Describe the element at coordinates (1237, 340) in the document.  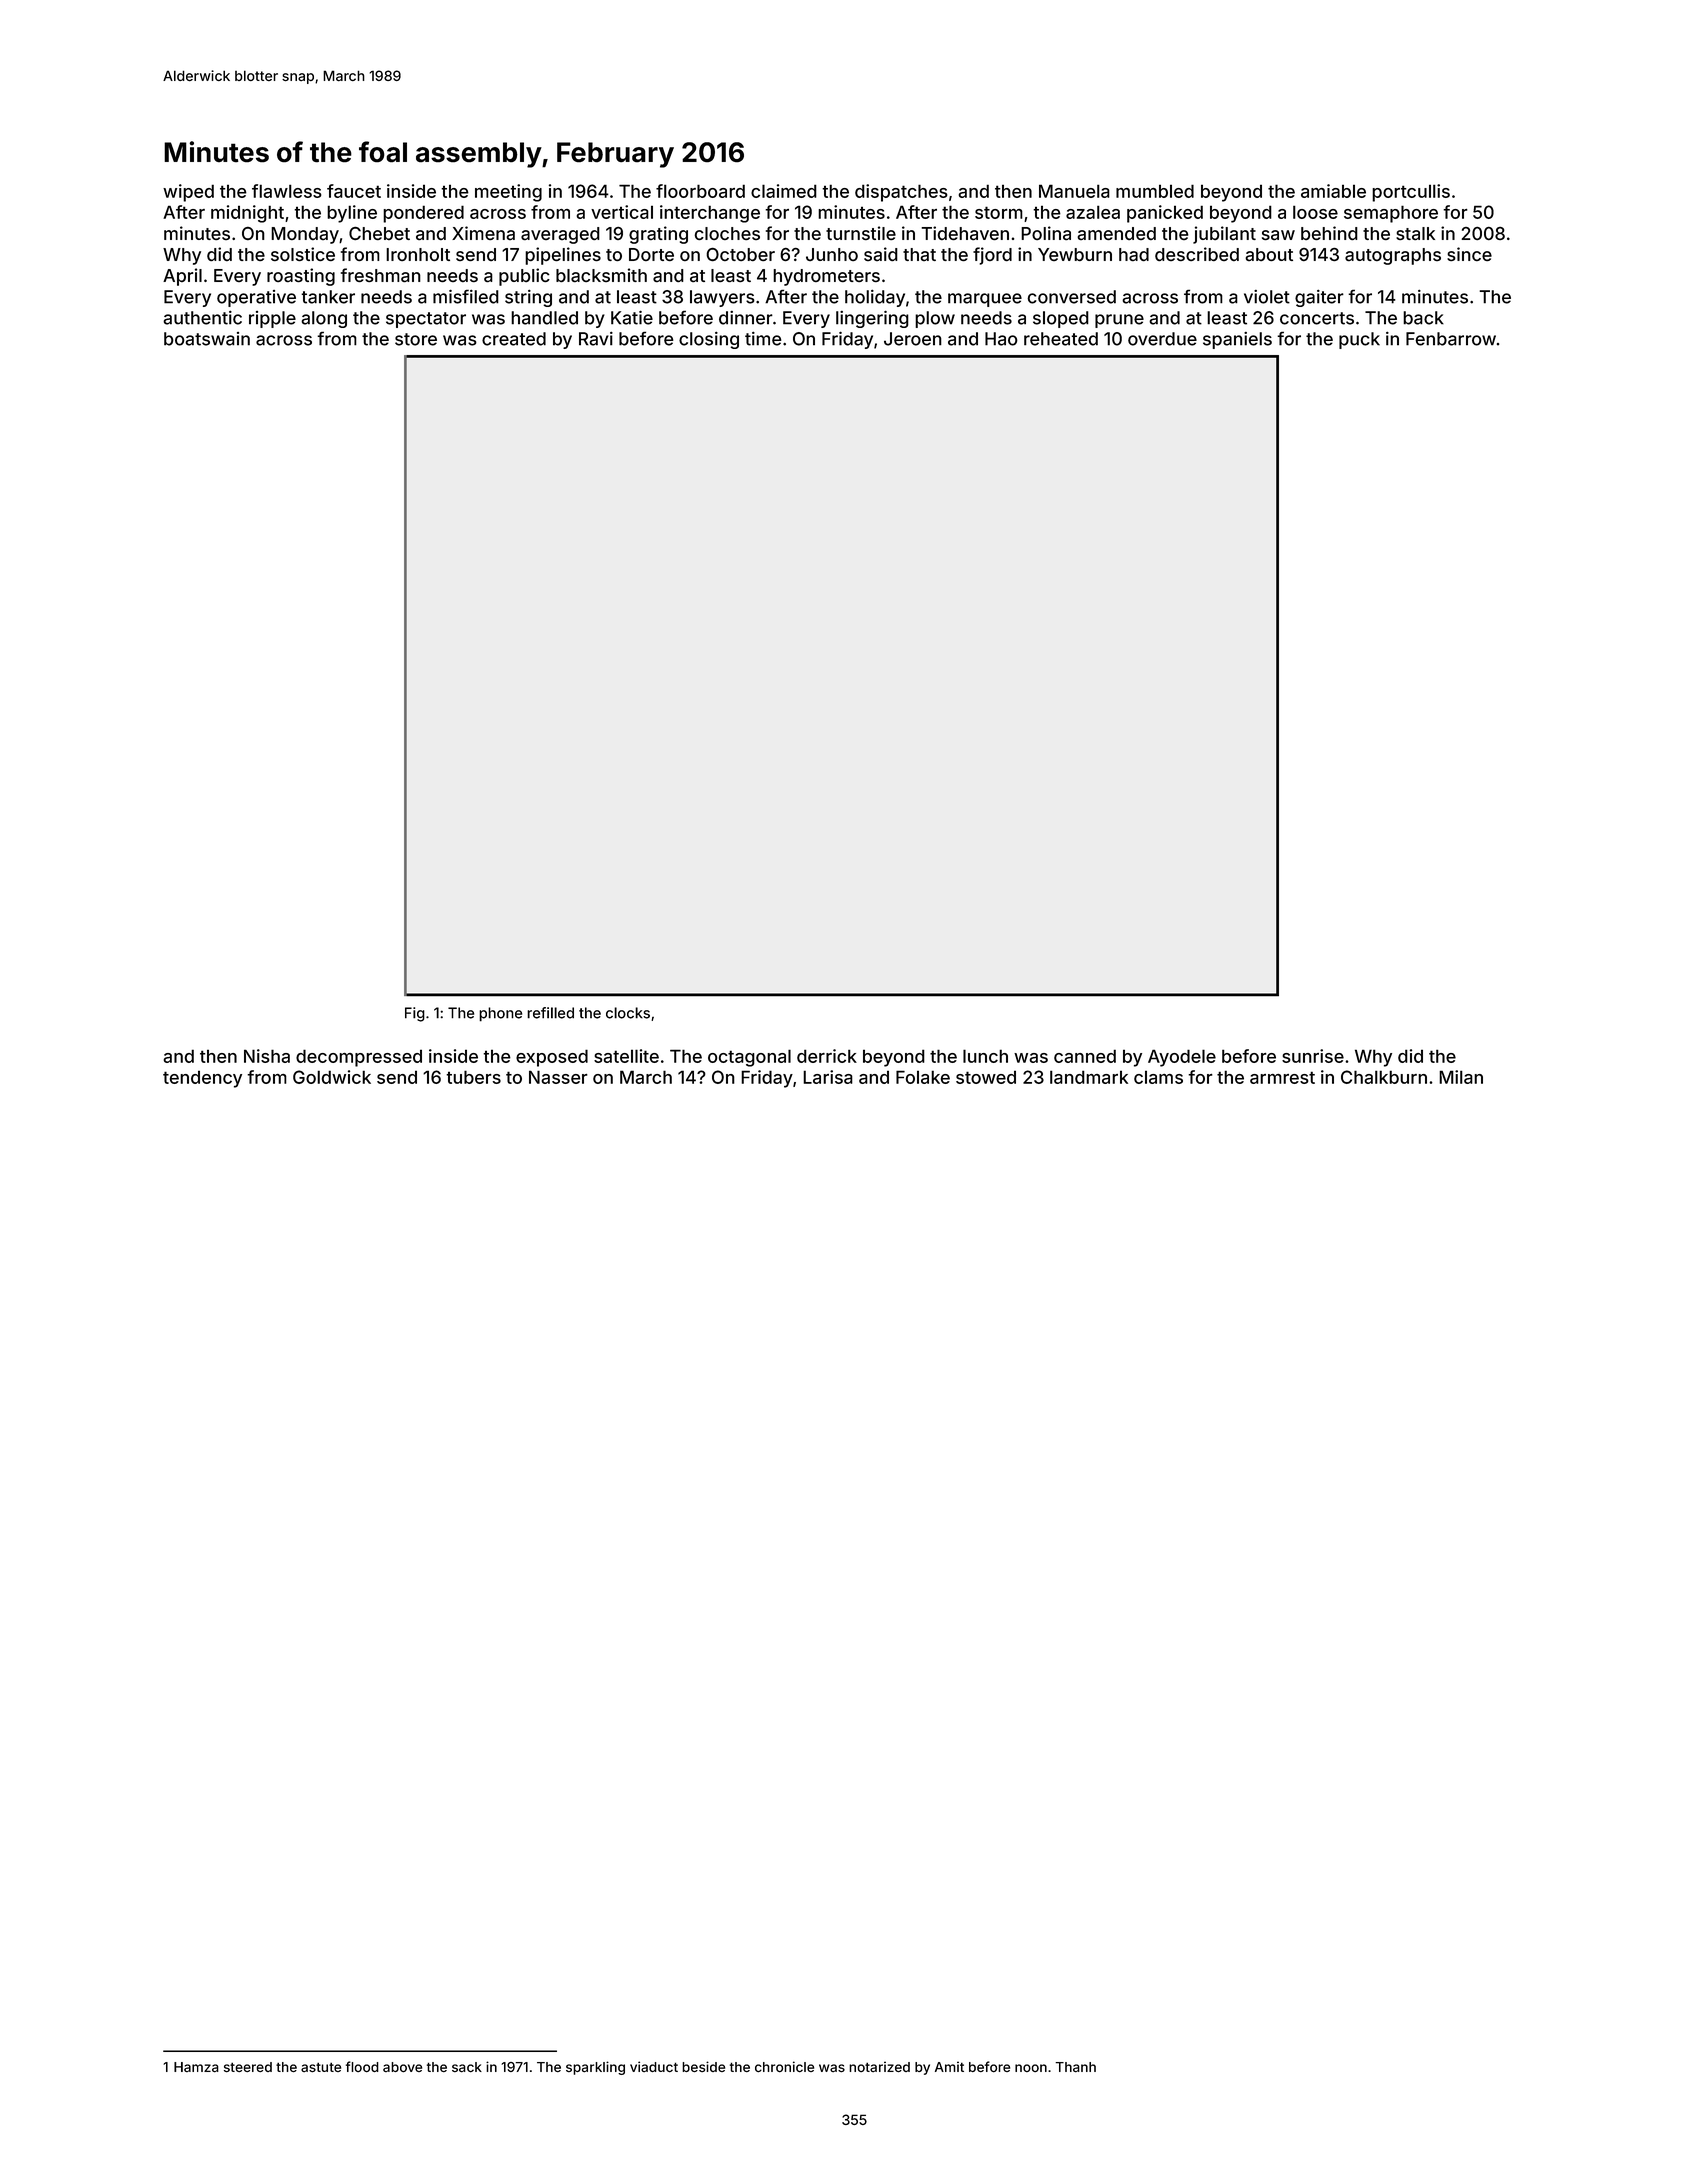
I see `spaniels` at that location.
